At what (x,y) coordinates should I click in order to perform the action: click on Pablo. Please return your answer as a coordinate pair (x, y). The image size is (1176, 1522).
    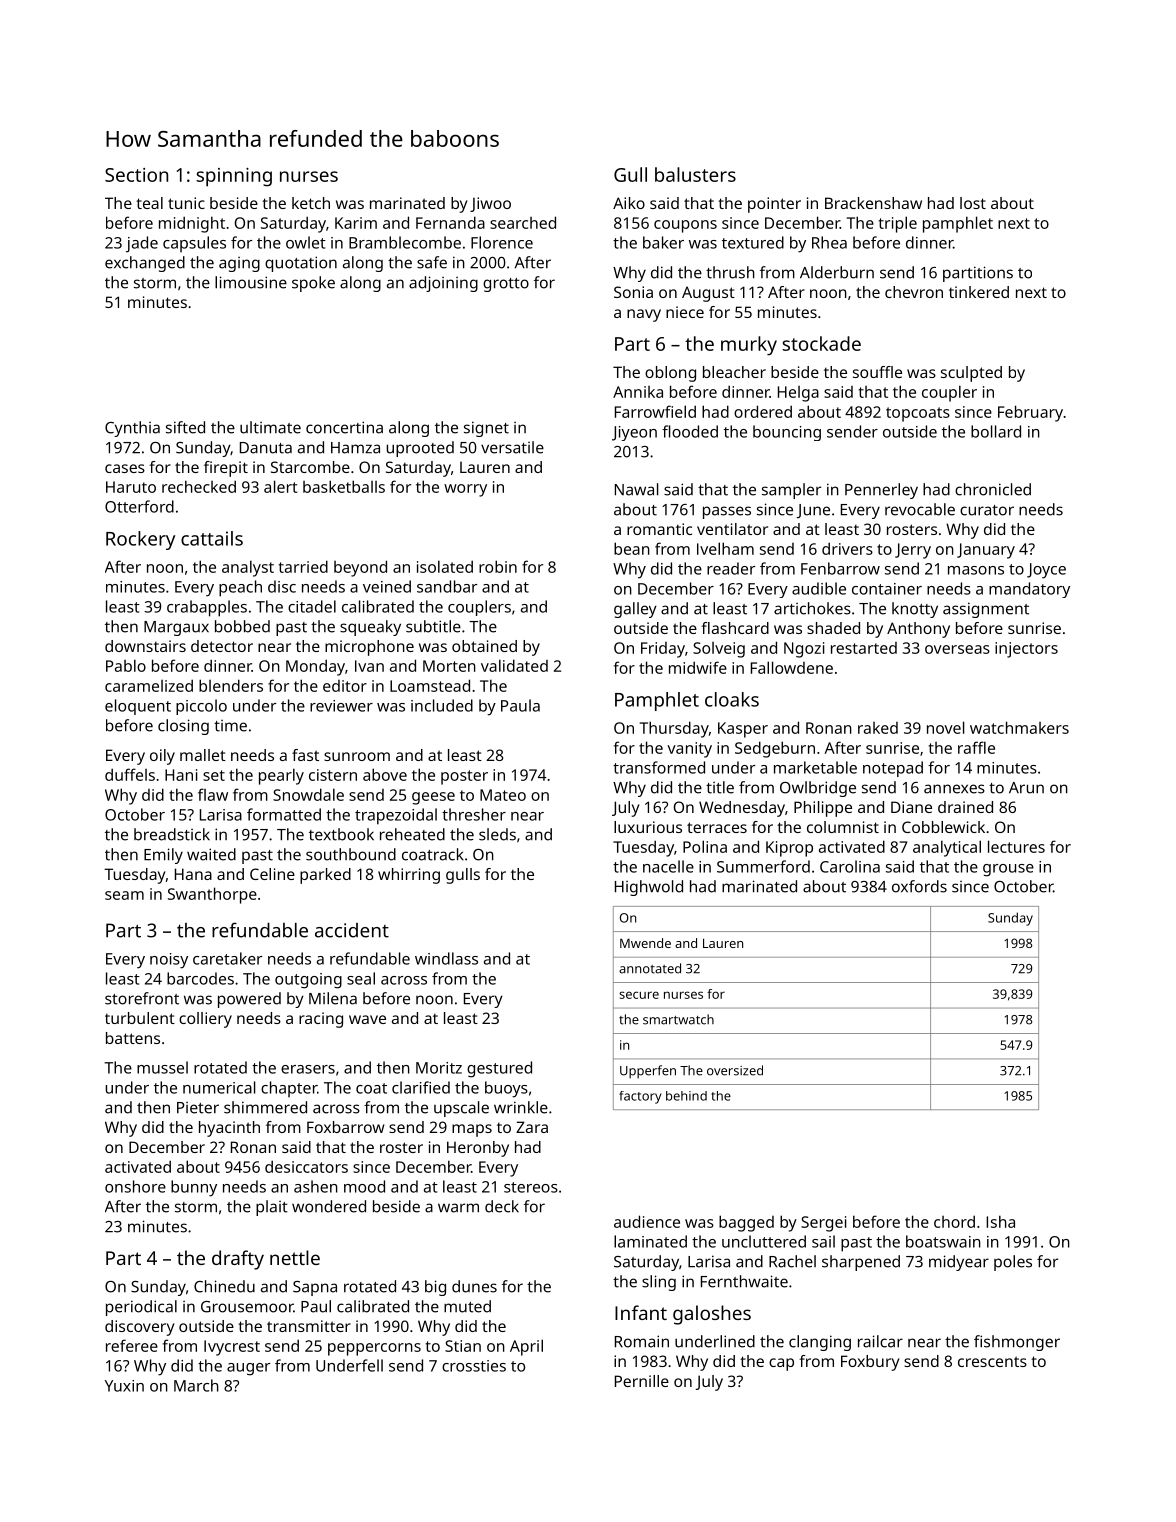
    Looking at the image, I should click on (126, 665).
